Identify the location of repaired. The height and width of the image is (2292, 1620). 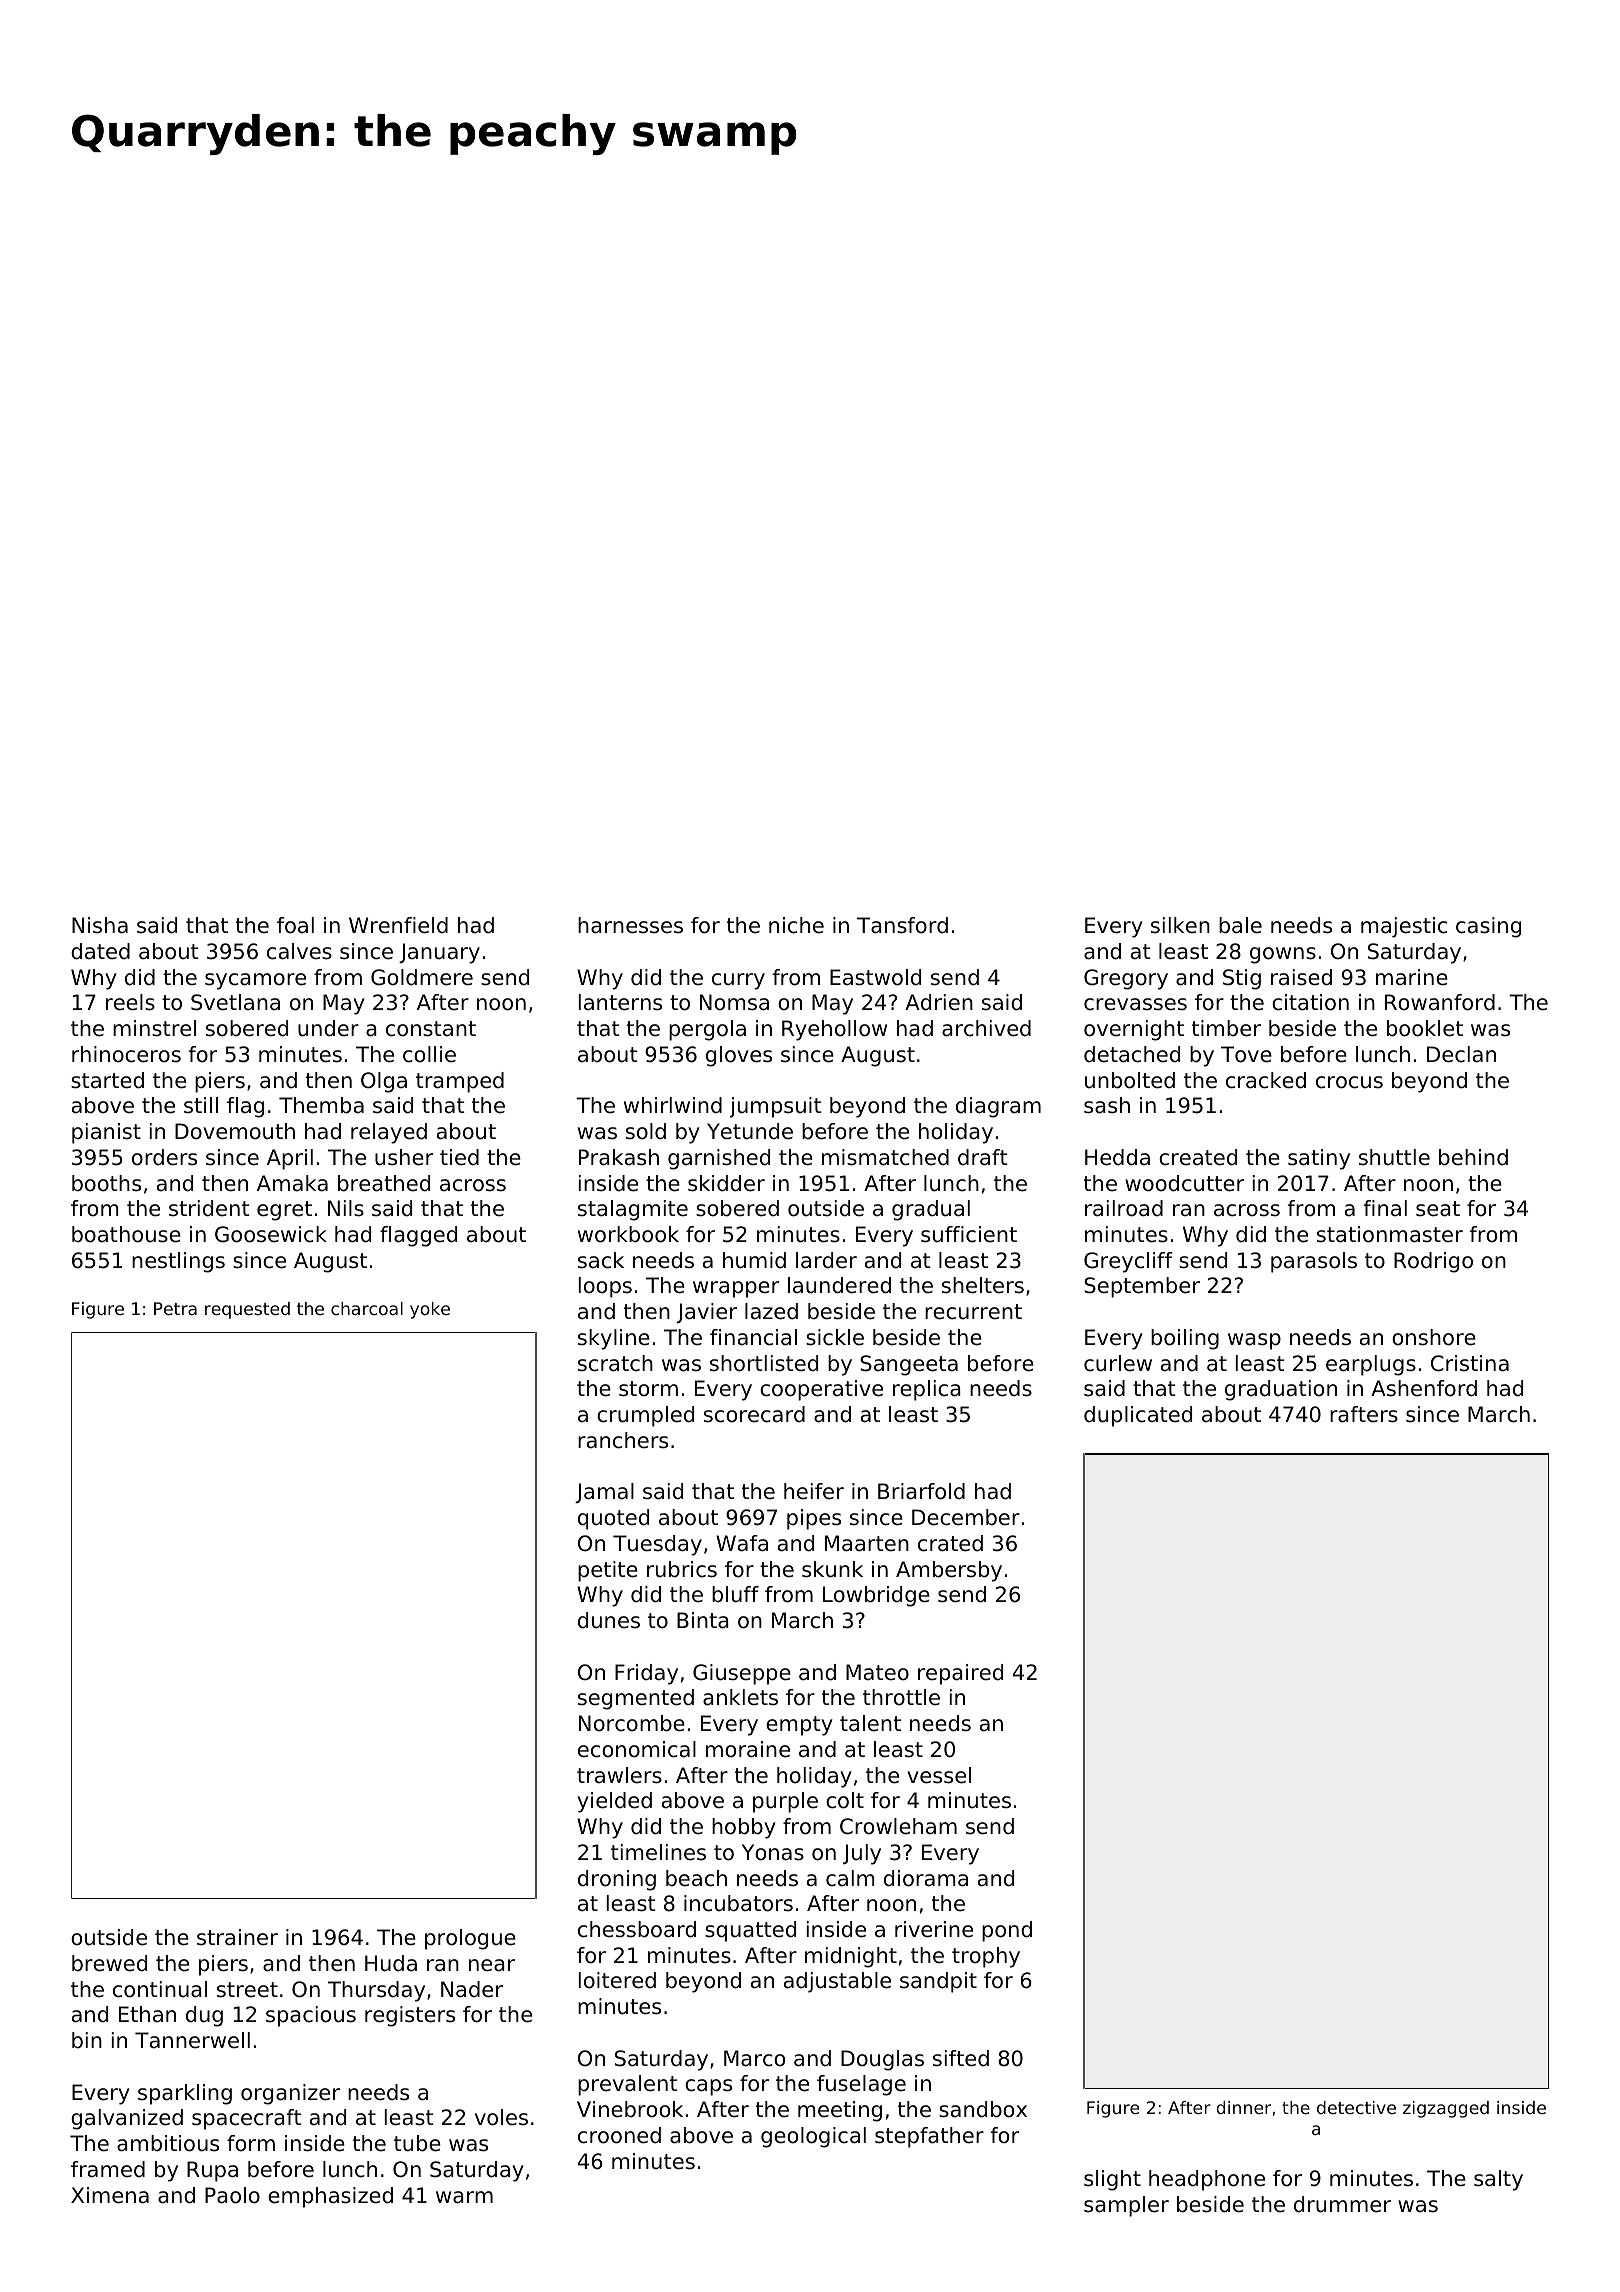
(960, 1674).
